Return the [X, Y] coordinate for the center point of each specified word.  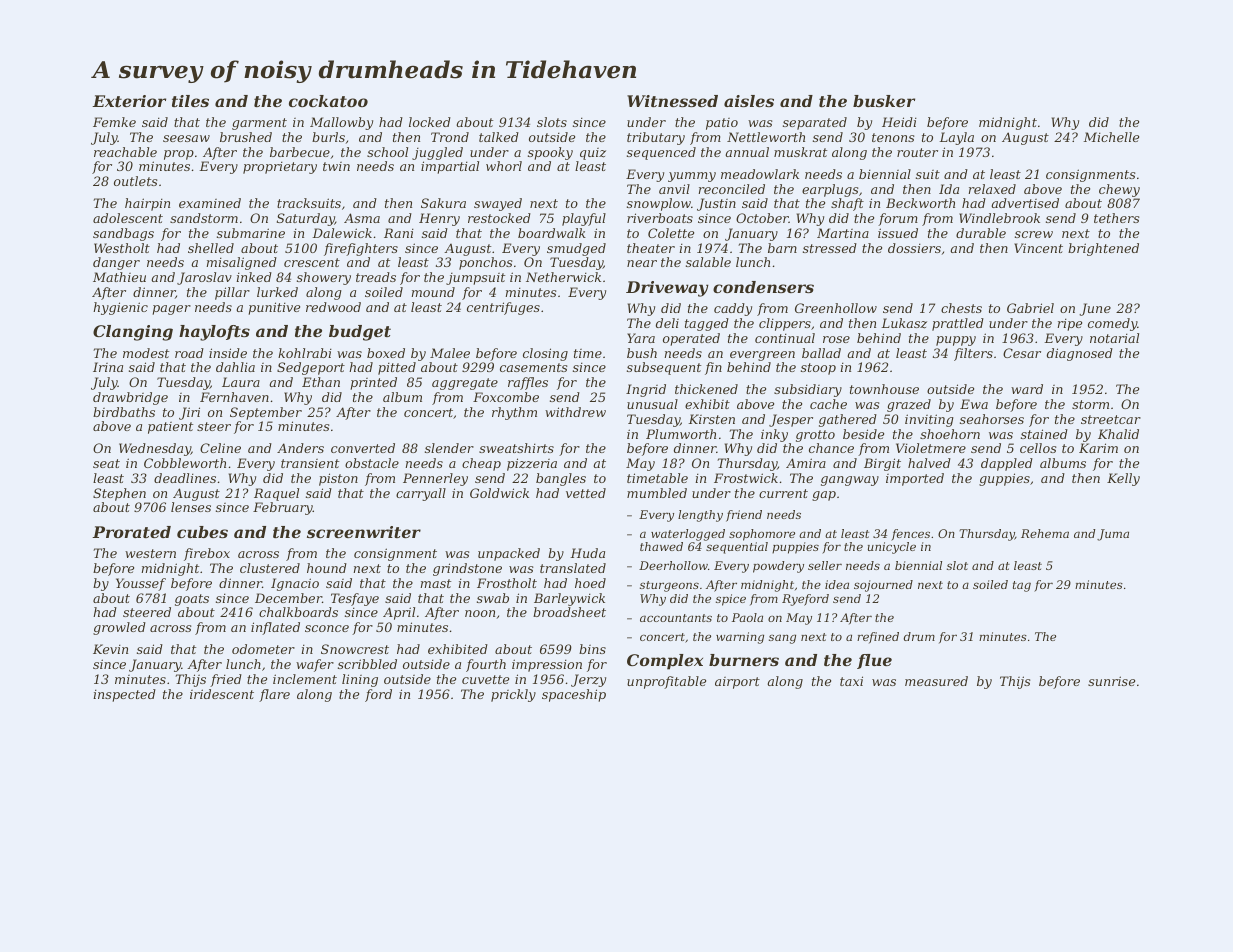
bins [592, 649]
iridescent [222, 694]
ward [1027, 389]
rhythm [514, 413]
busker [884, 101]
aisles [749, 101]
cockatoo [328, 101]
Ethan [321, 382]
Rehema [1045, 533]
